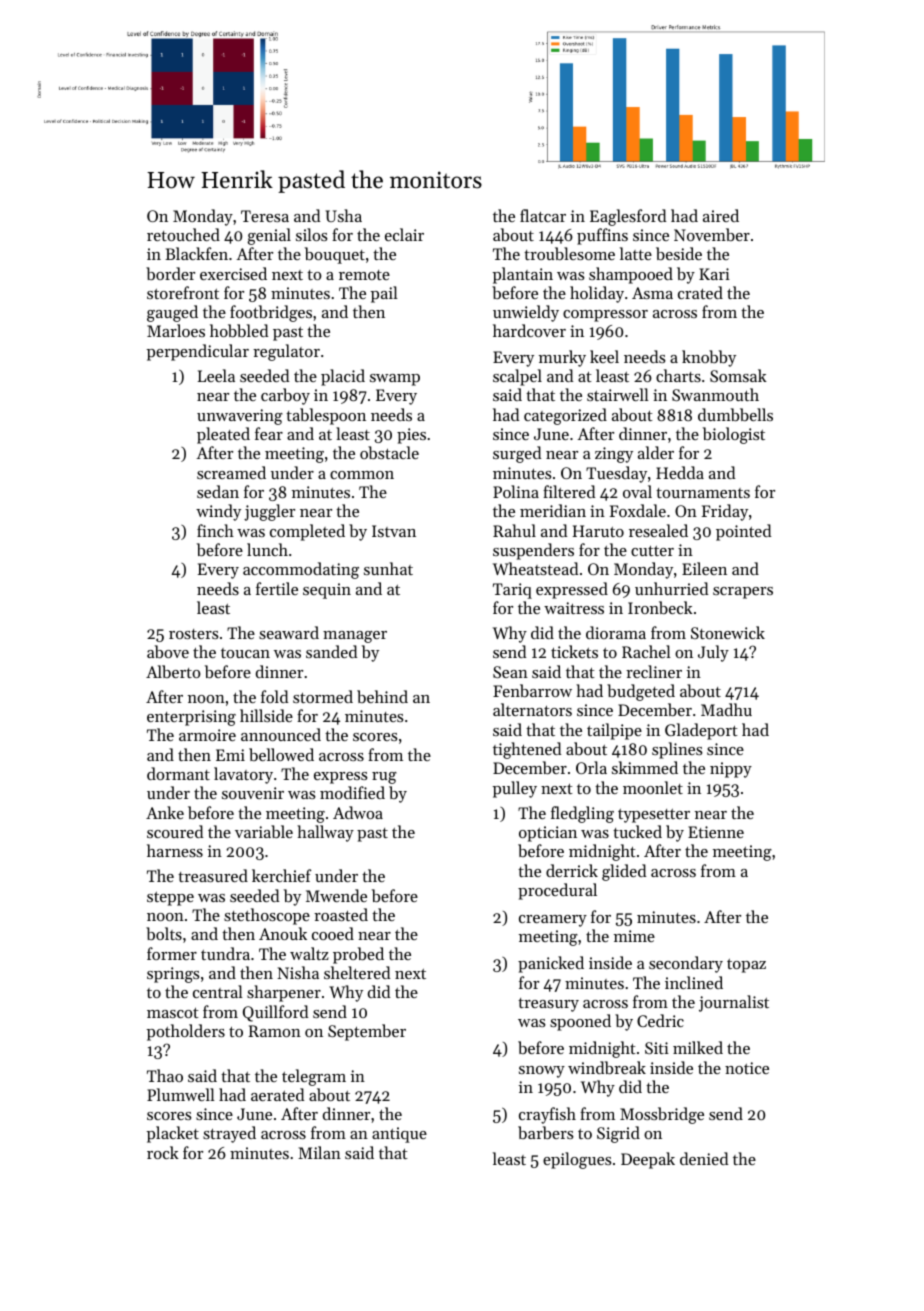  What do you see at coordinates (399, 1135) in the page?
I see `antique` at bounding box center [399, 1135].
